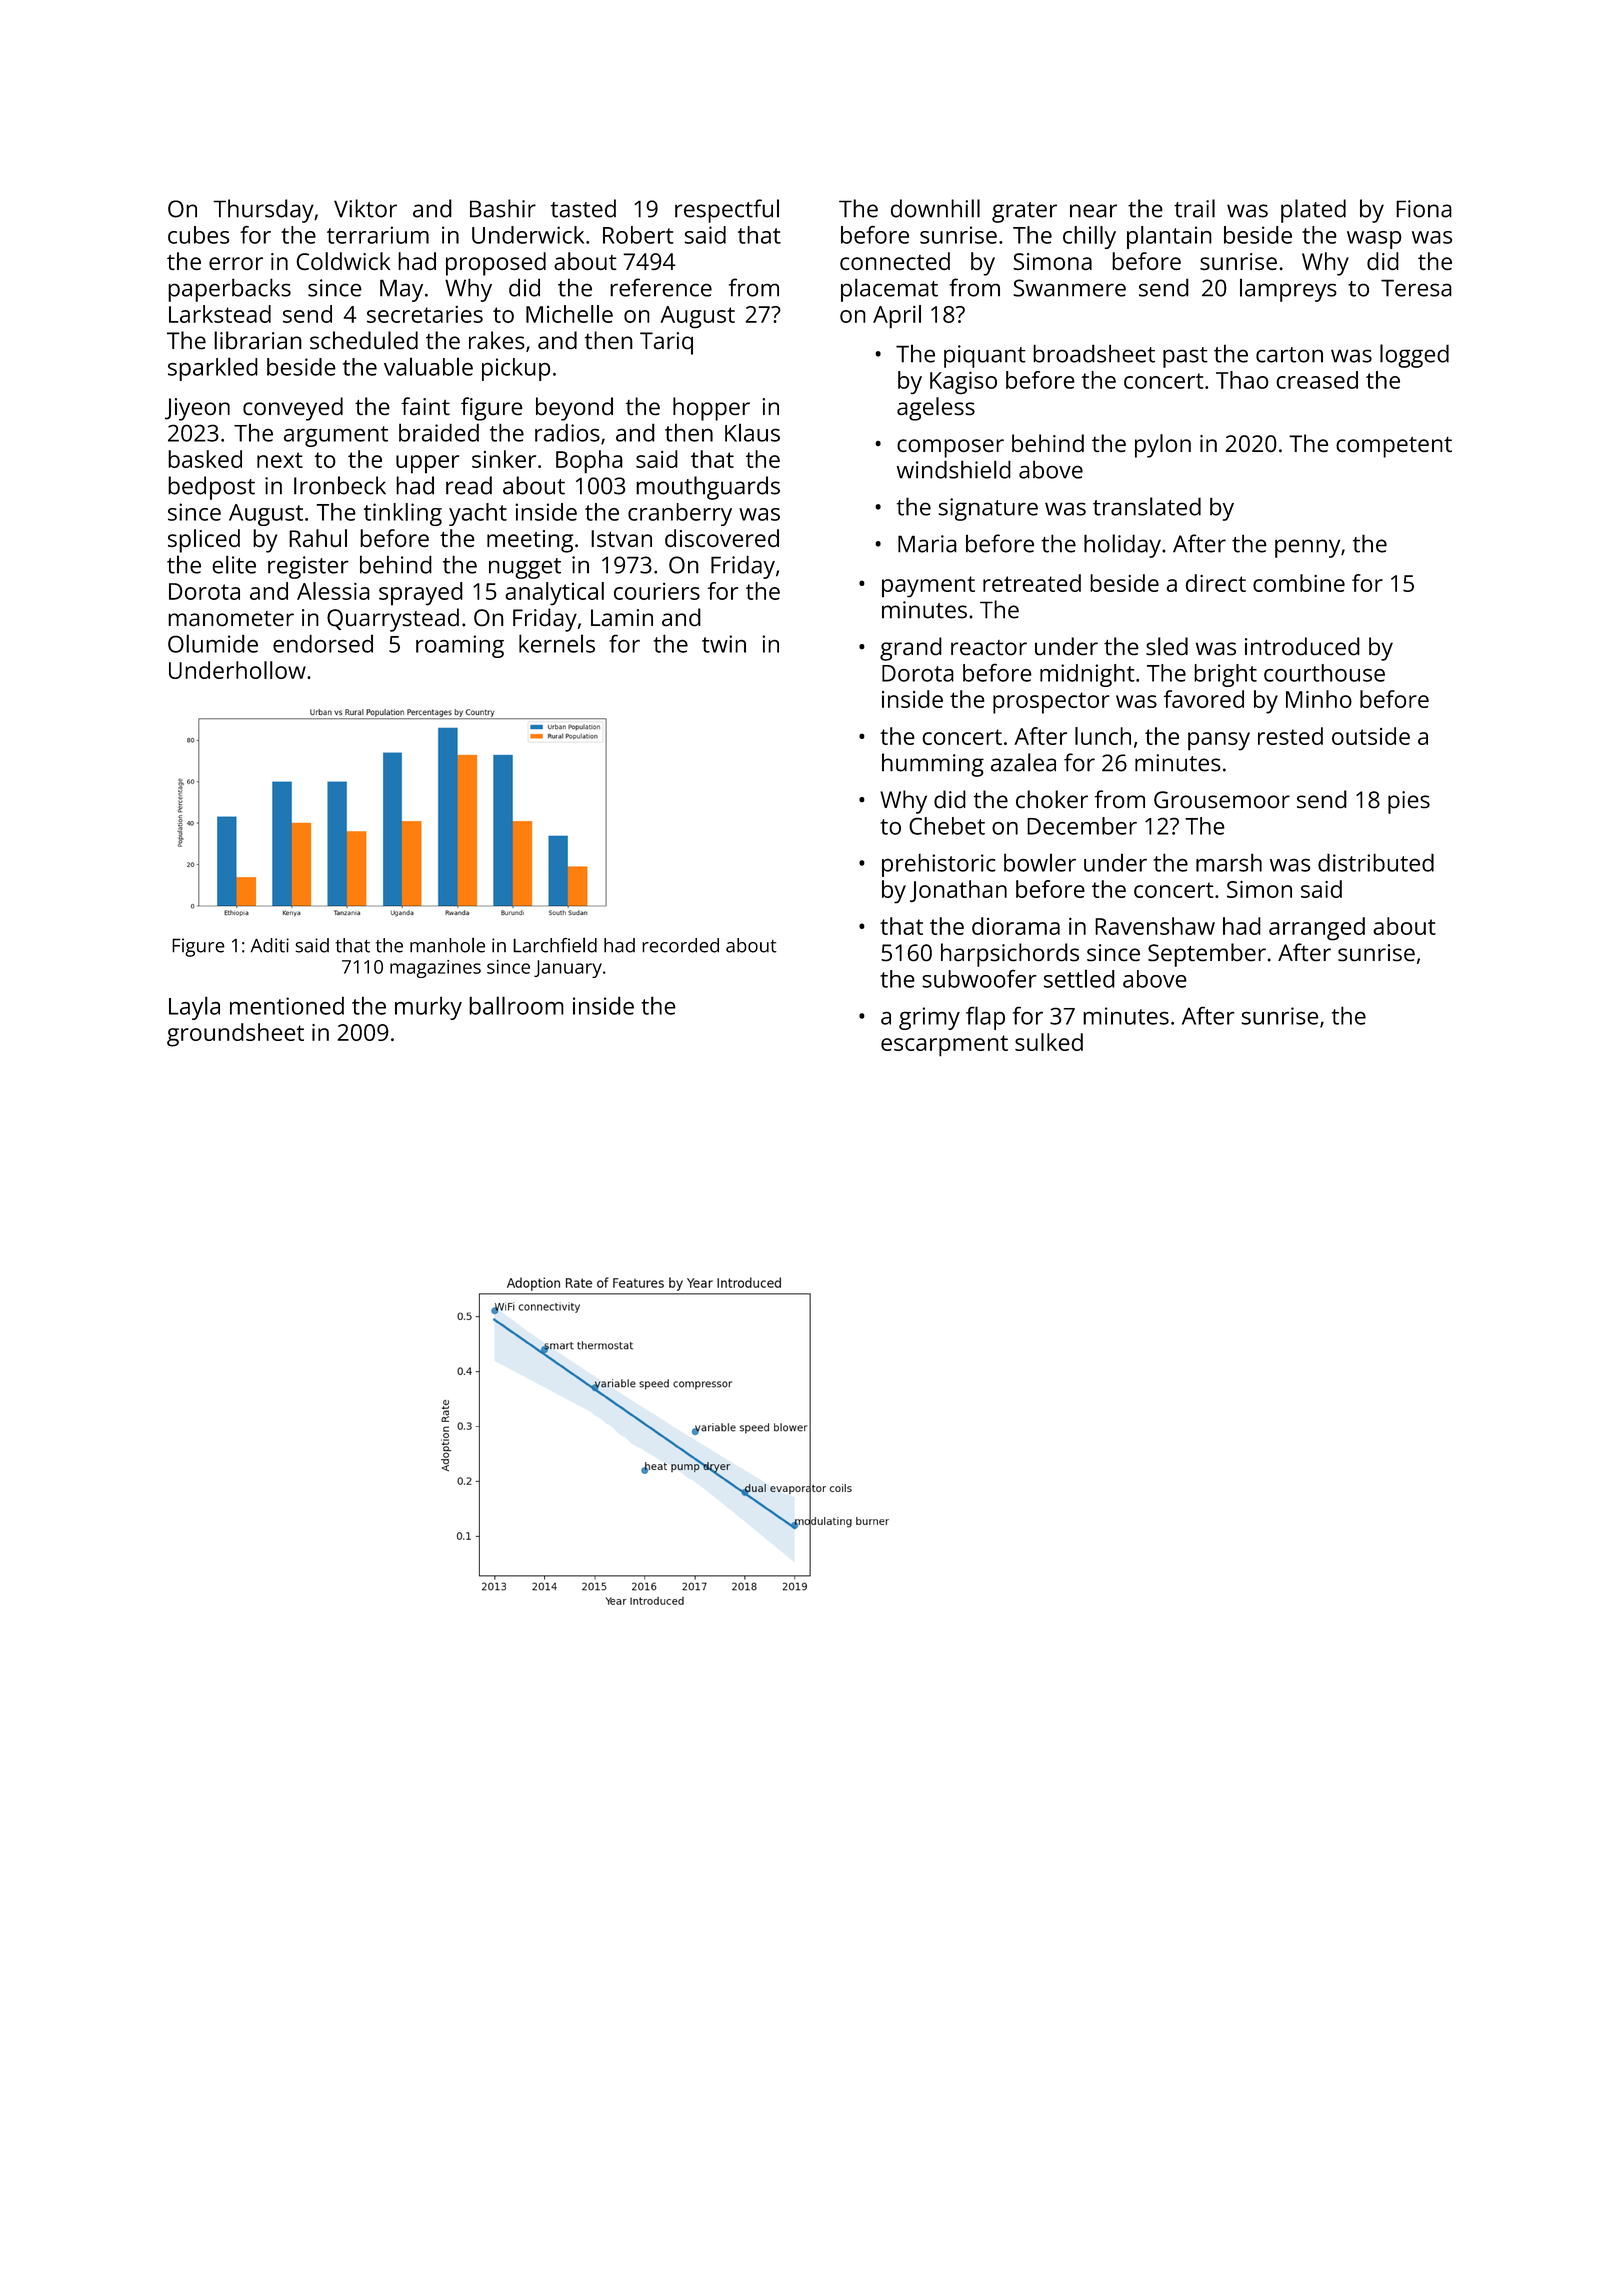 This page has height=2292, width=1620. I want to click on escarpment, so click(944, 1046).
